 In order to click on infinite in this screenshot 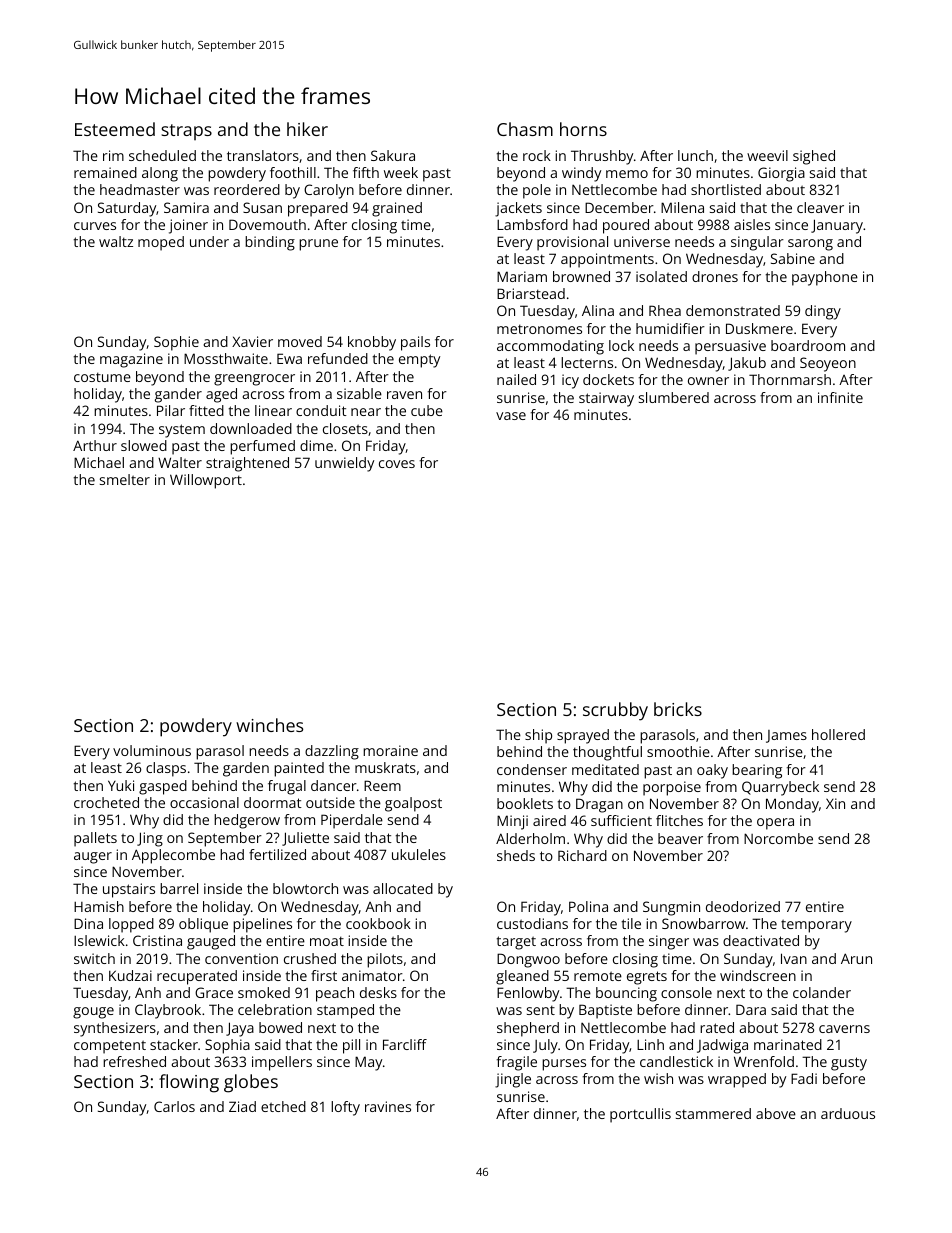, I will do `click(840, 397)`.
